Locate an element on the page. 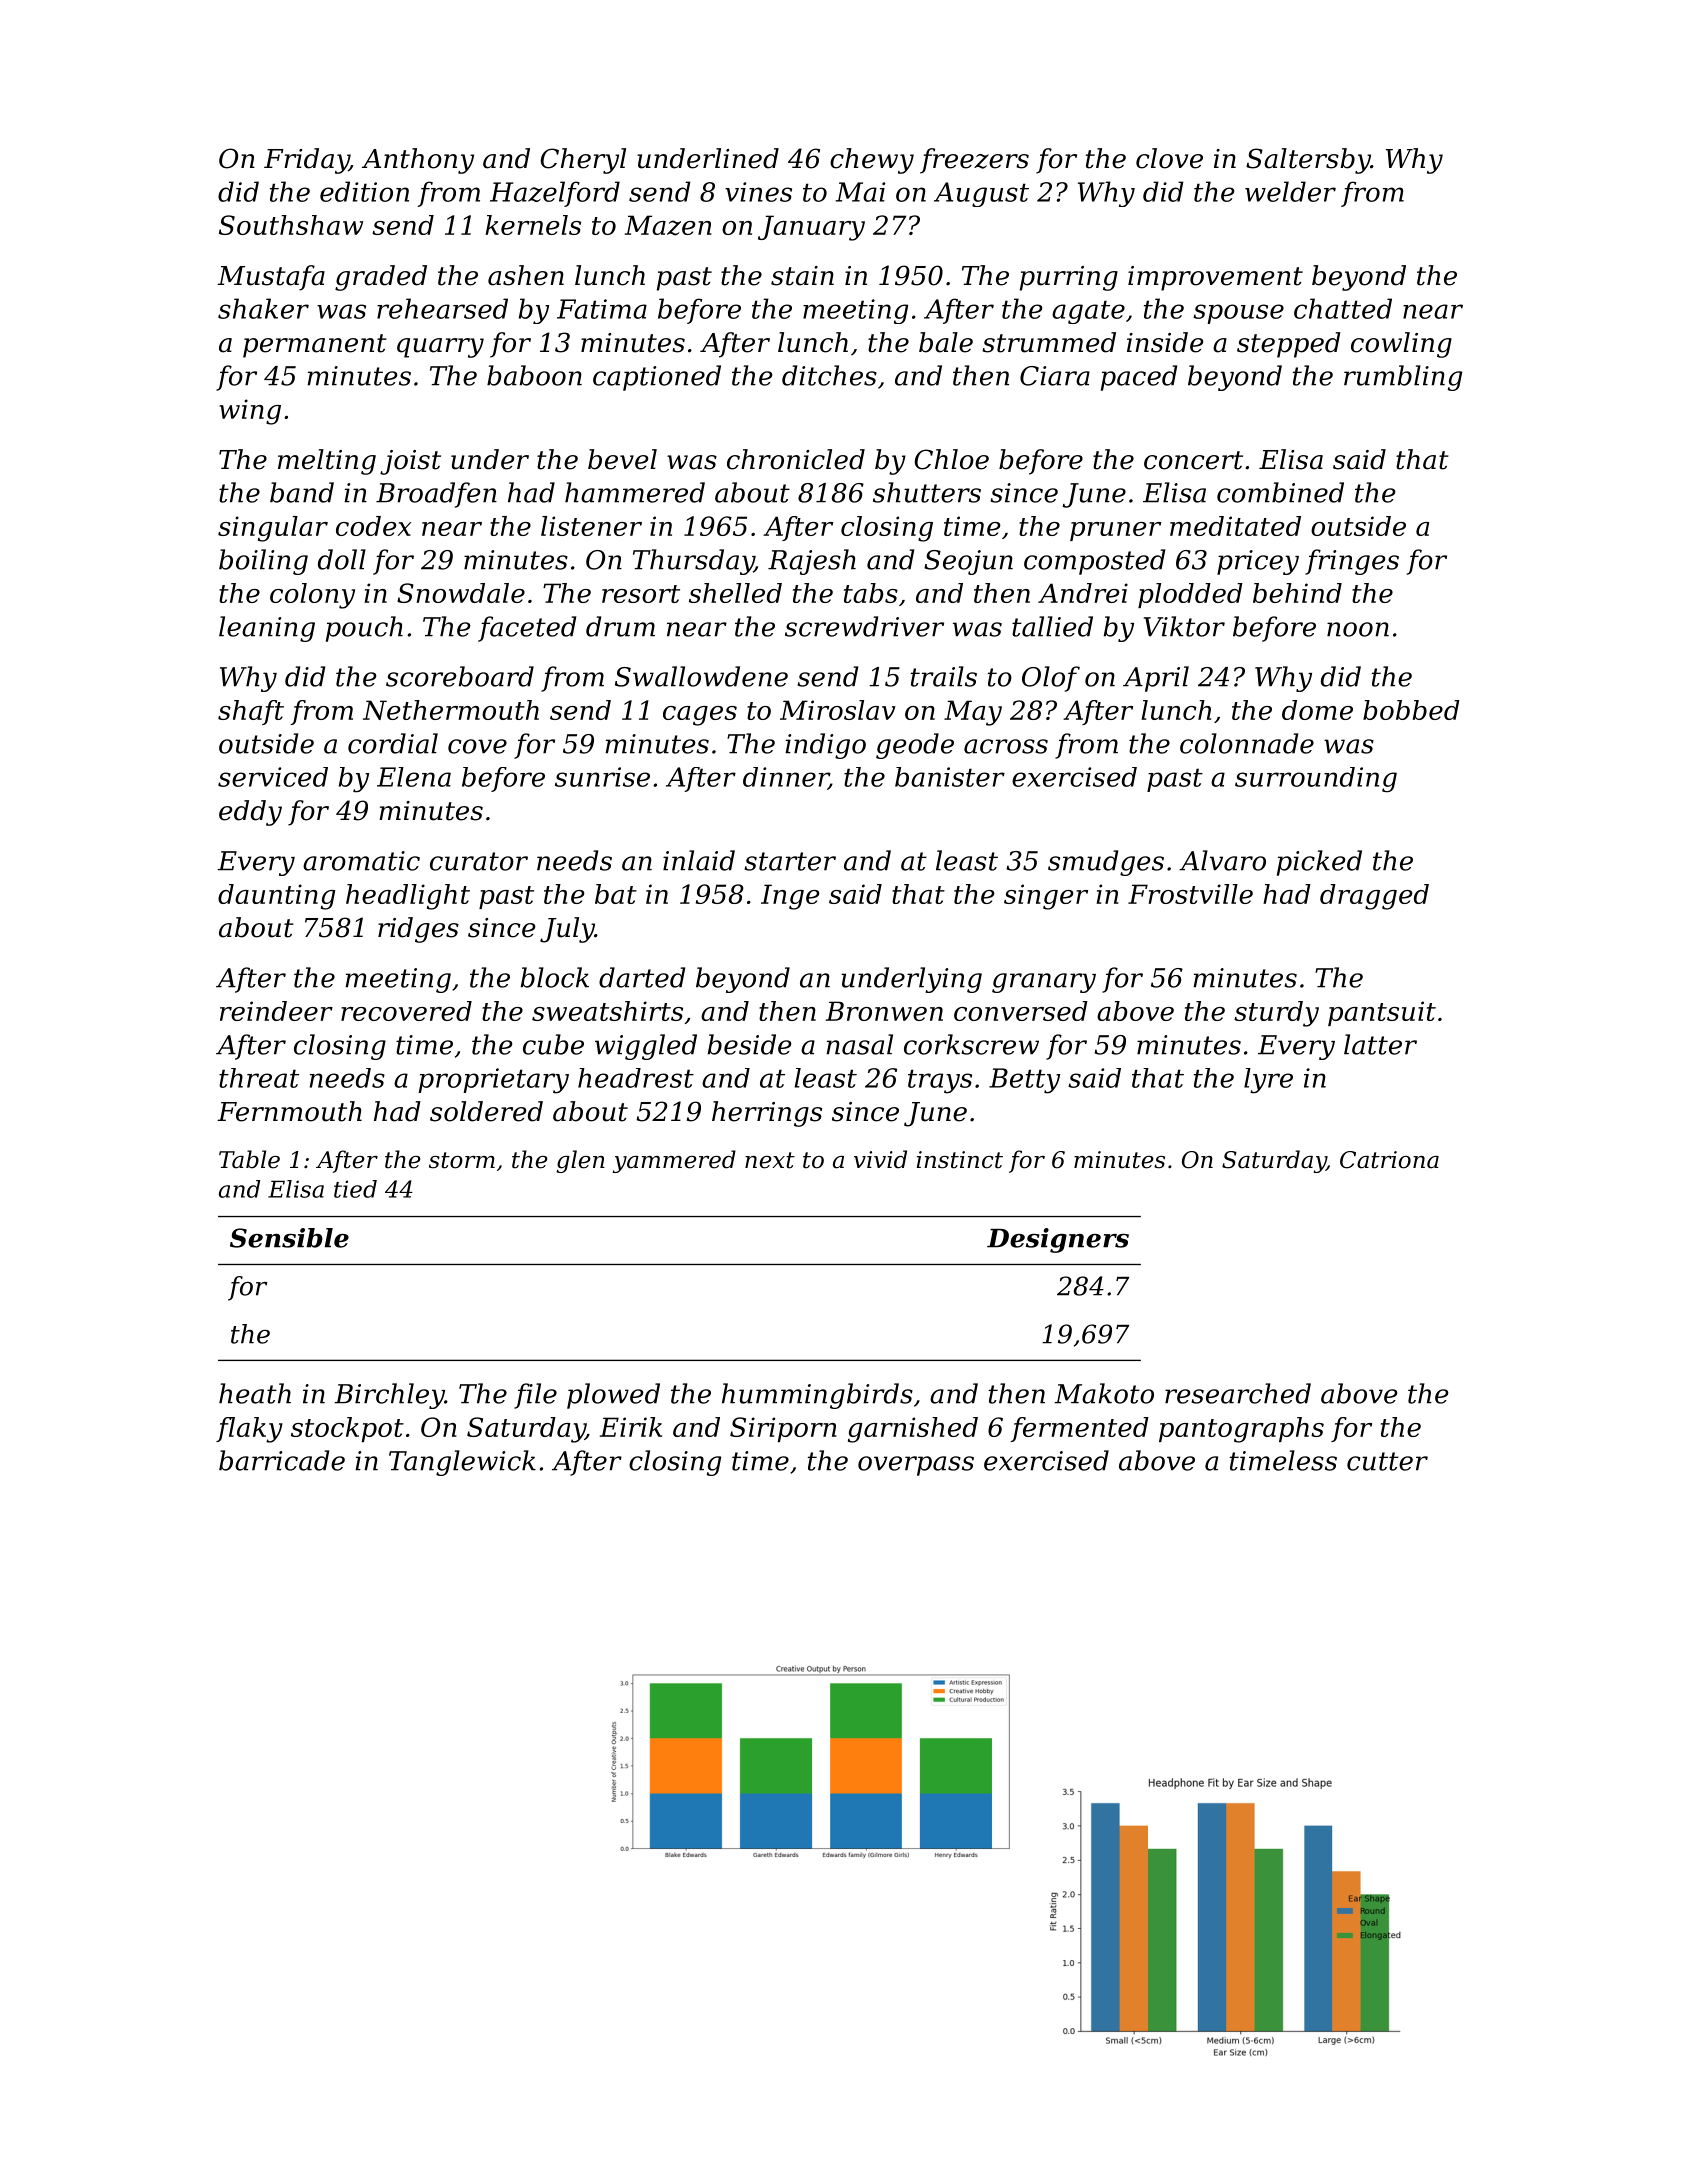 The image size is (1683, 2178). welder is located at coordinates (1290, 191).
